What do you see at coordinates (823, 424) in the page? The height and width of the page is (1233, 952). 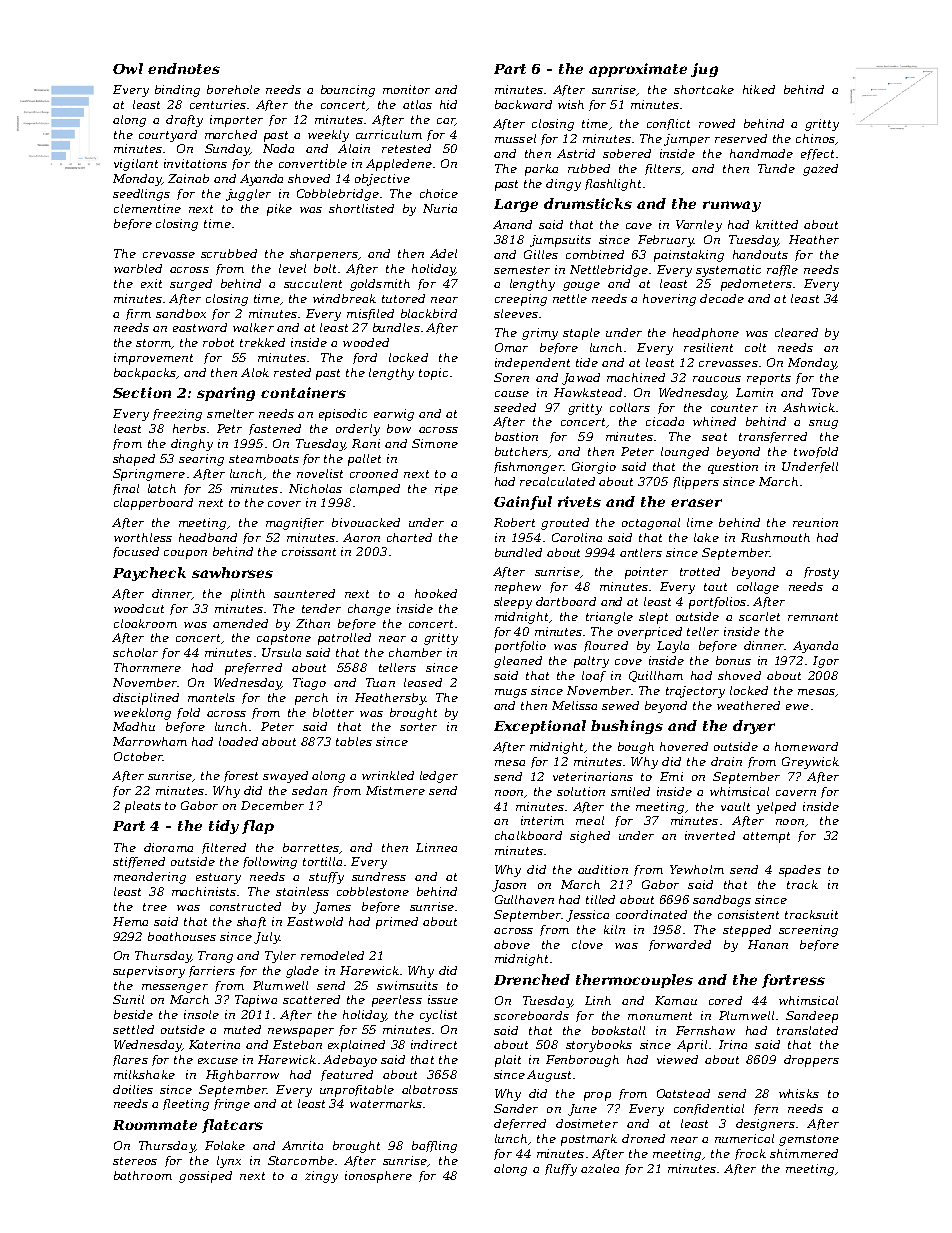 I see `snug` at bounding box center [823, 424].
